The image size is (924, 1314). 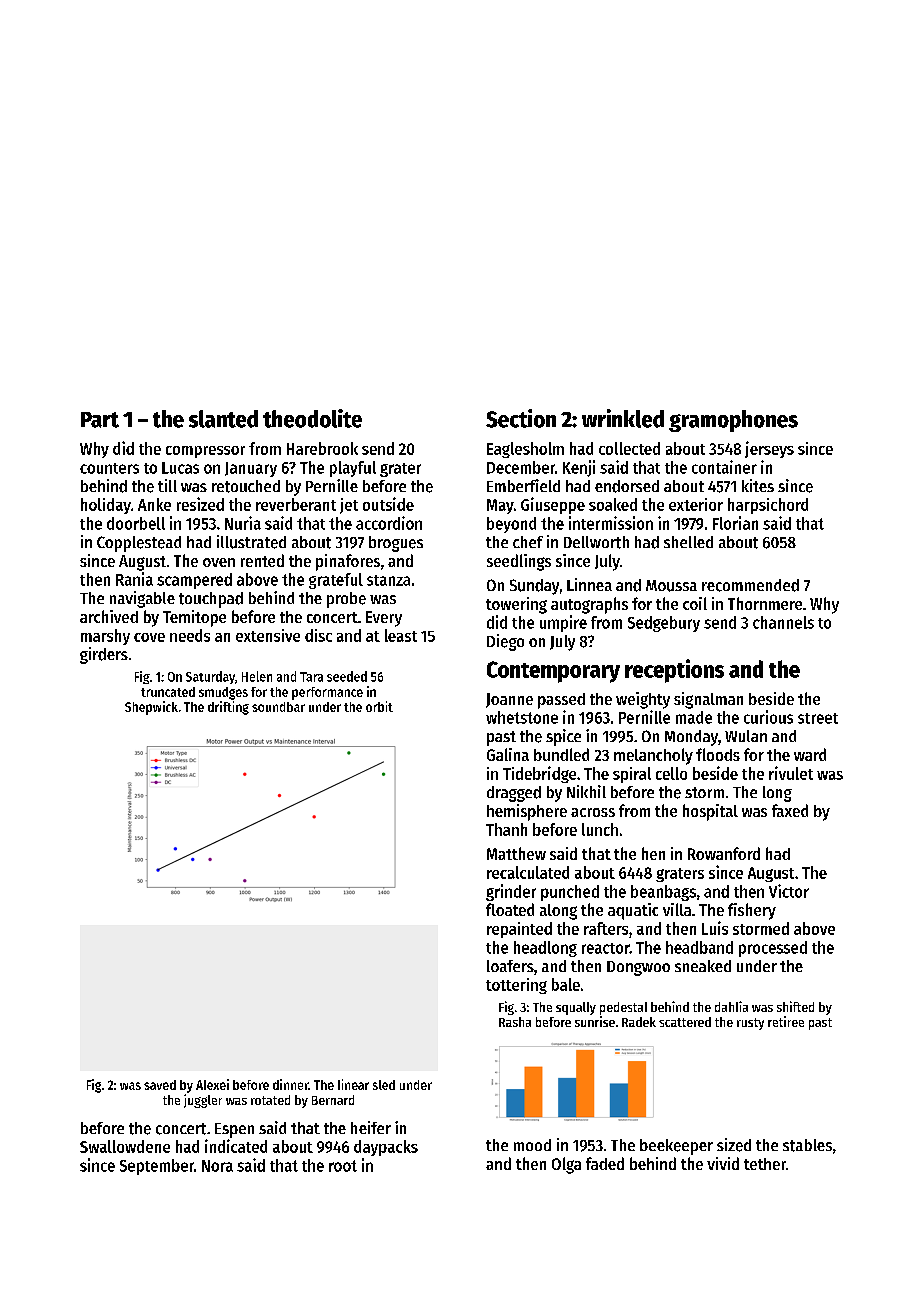 What do you see at coordinates (125, 1146) in the page?
I see `Swallowdene` at bounding box center [125, 1146].
